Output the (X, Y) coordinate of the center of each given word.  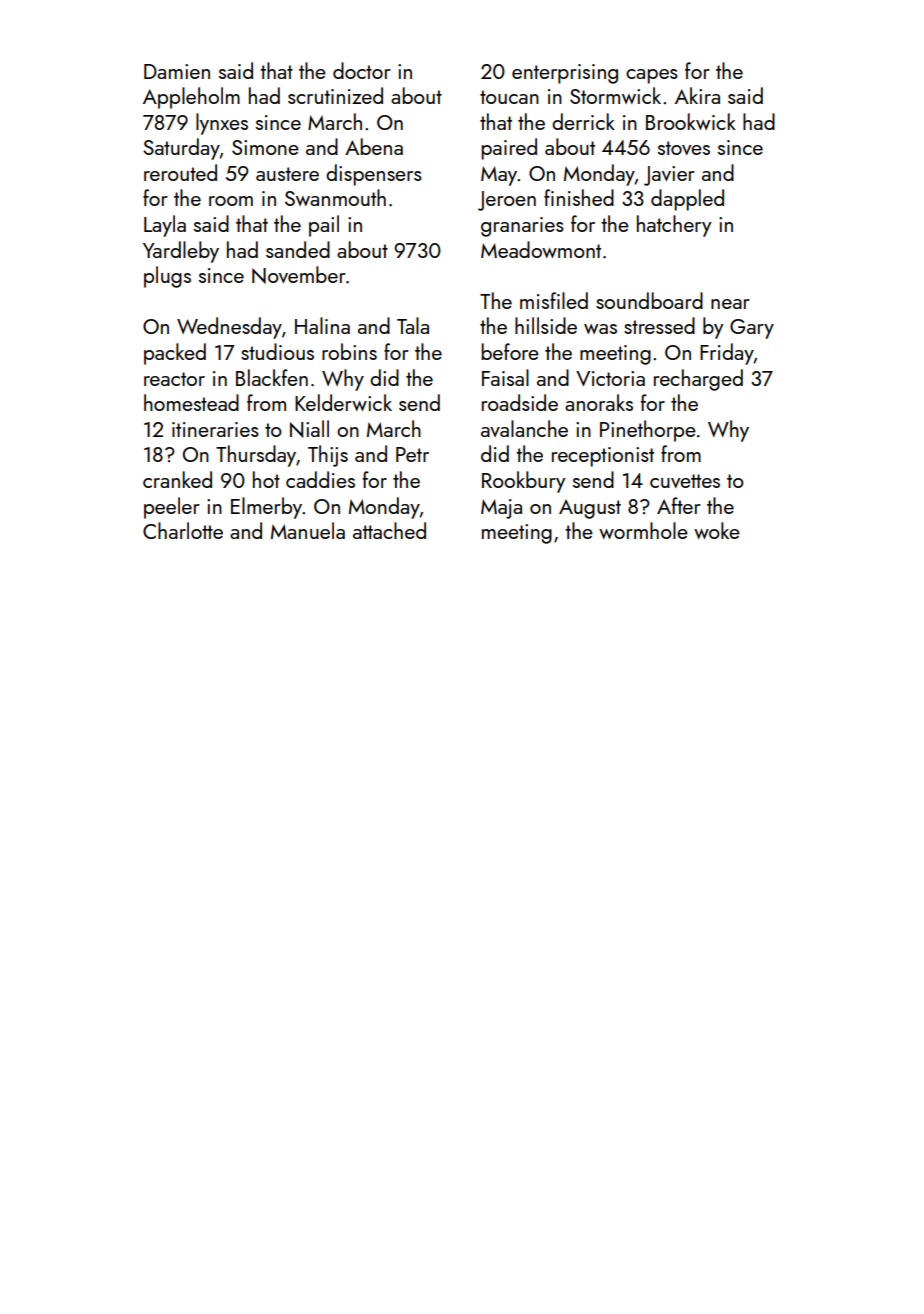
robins (349, 351)
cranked (177, 479)
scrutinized (335, 95)
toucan (509, 97)
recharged (698, 380)
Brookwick (691, 121)
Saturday (181, 149)
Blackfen (272, 377)
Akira (697, 95)
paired (509, 149)
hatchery (674, 226)
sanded (298, 249)
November (299, 275)
